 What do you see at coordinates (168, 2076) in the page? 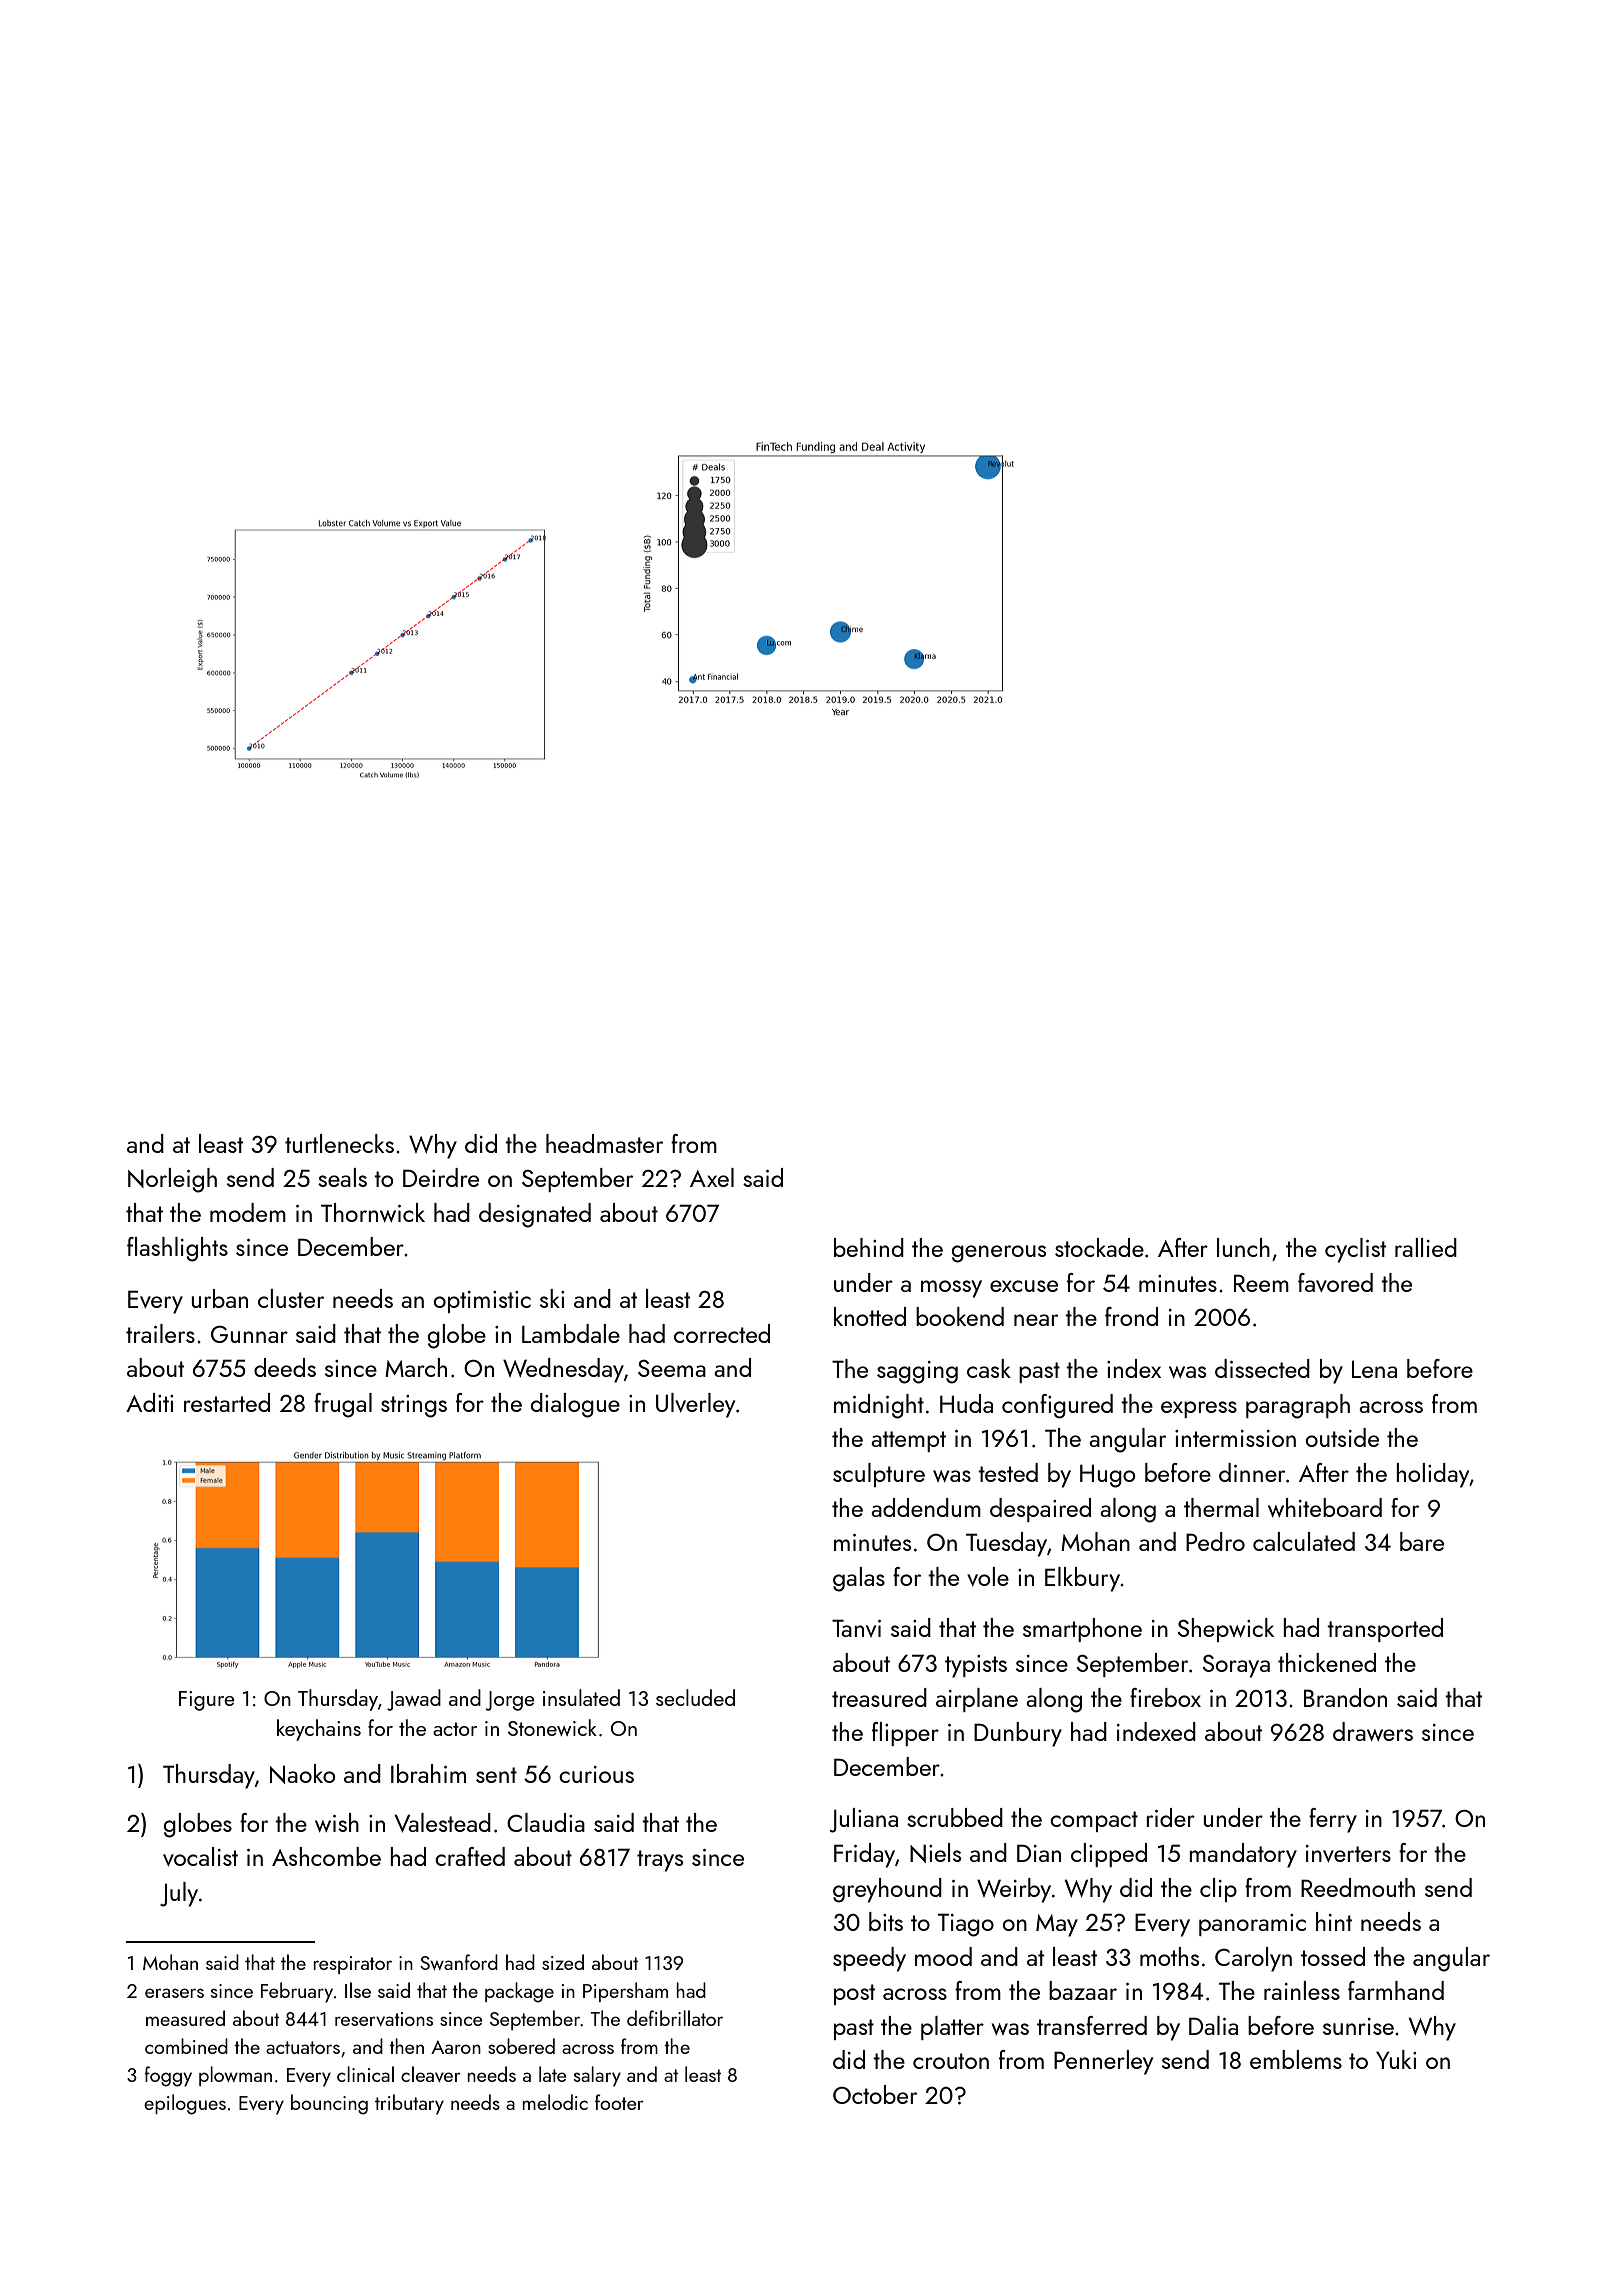
I see `foggy` at bounding box center [168, 2076].
